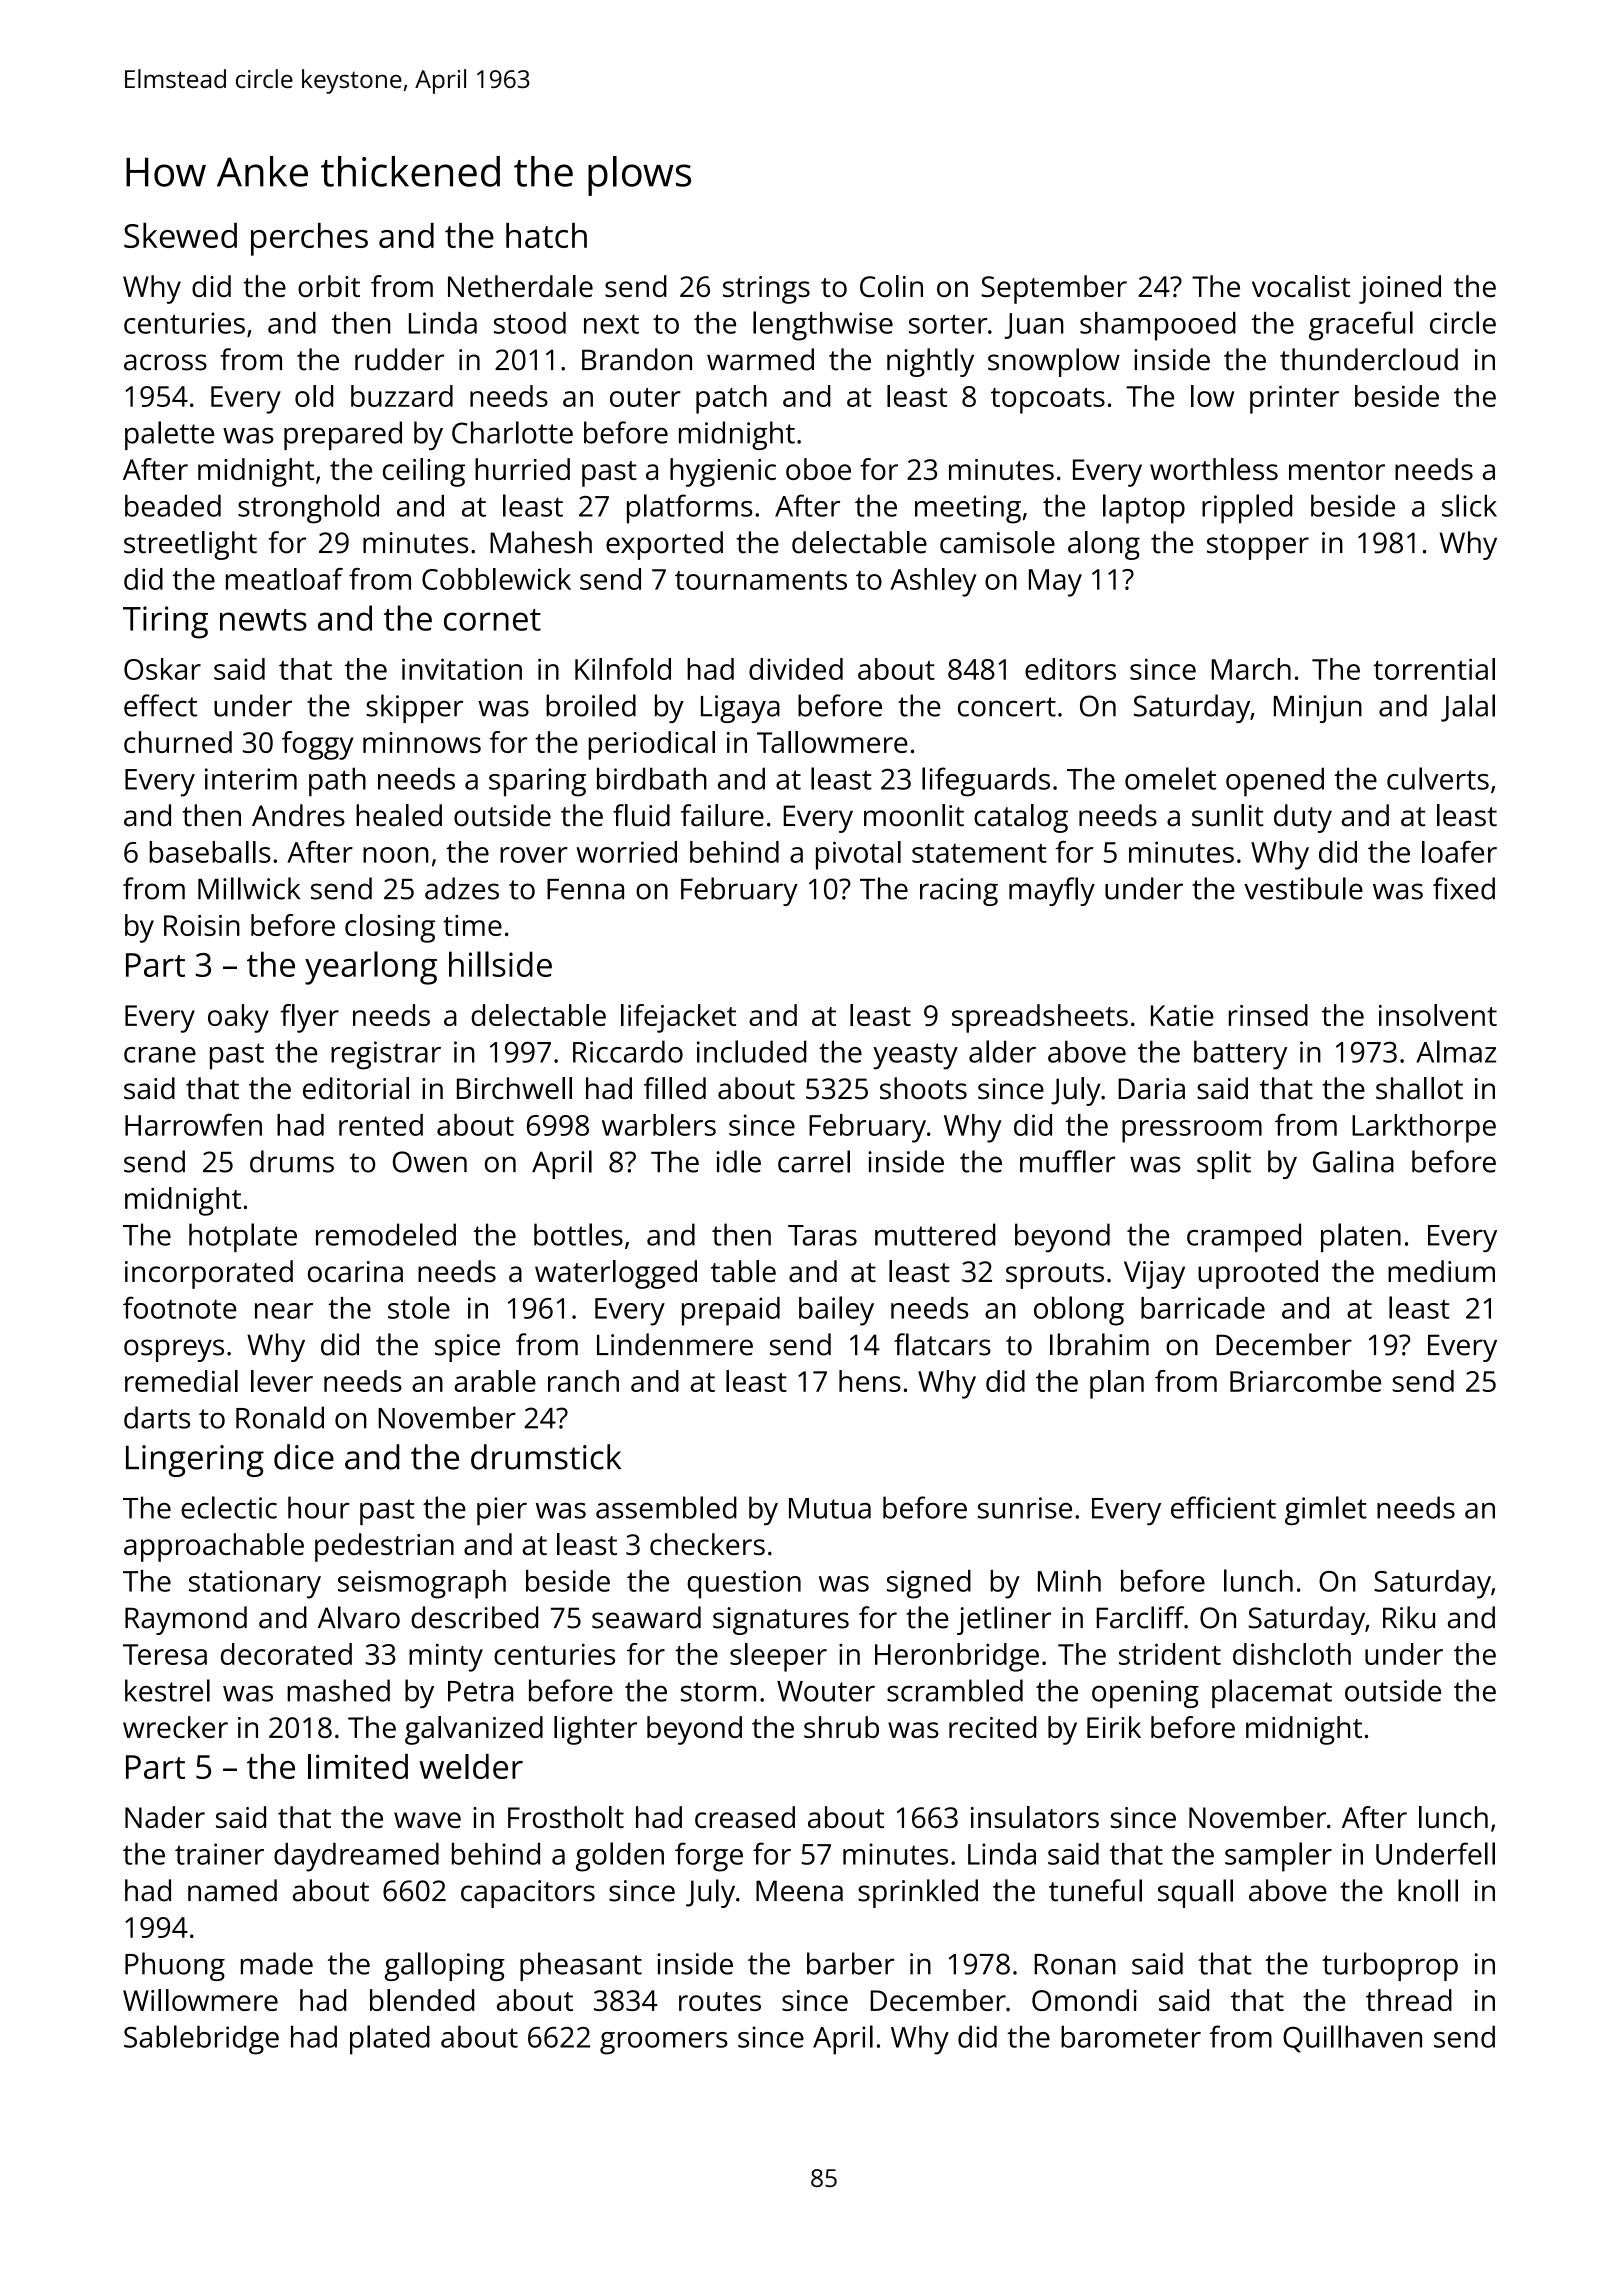 The height and width of the image is (2292, 1620). I want to click on stole, so click(419, 1307).
